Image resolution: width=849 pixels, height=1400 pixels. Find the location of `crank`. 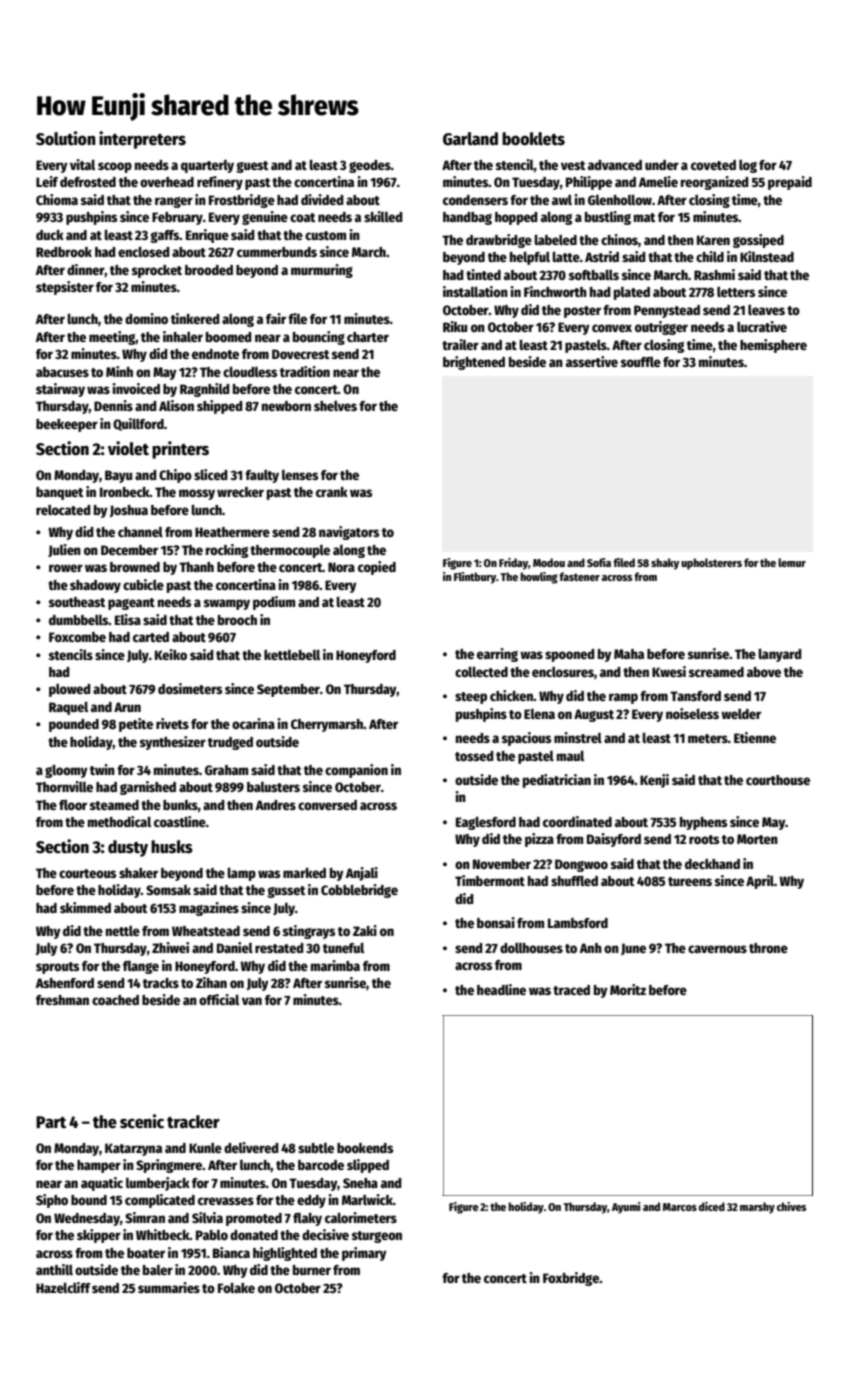

crank is located at coordinates (332, 492).
